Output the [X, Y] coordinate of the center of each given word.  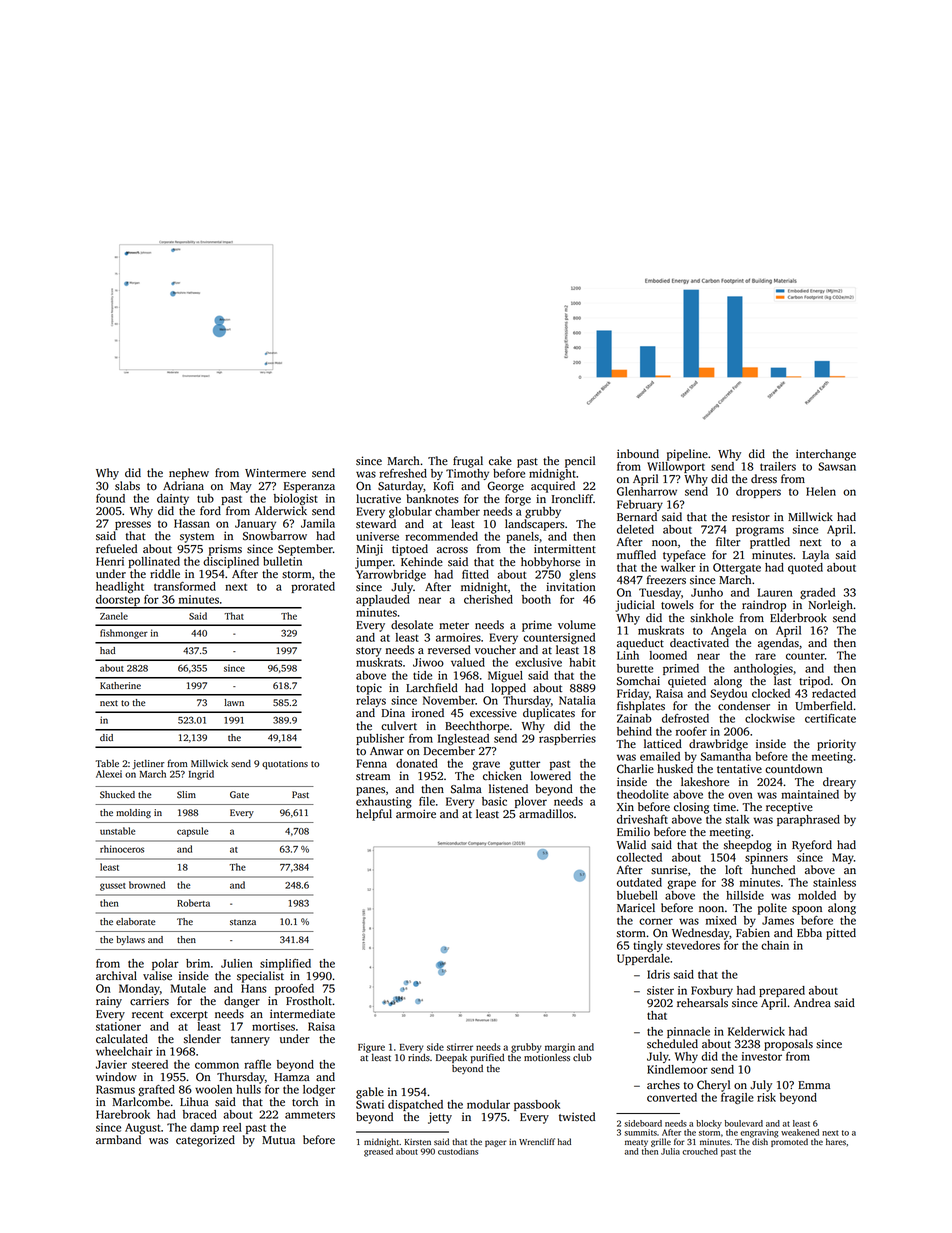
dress [764, 479]
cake [500, 461]
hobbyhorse [550, 563]
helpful [374, 815]
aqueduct [640, 644]
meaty [636, 1143]
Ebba [809, 932]
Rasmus [115, 1089]
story [369, 652]
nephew [189, 474]
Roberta [193, 903]
